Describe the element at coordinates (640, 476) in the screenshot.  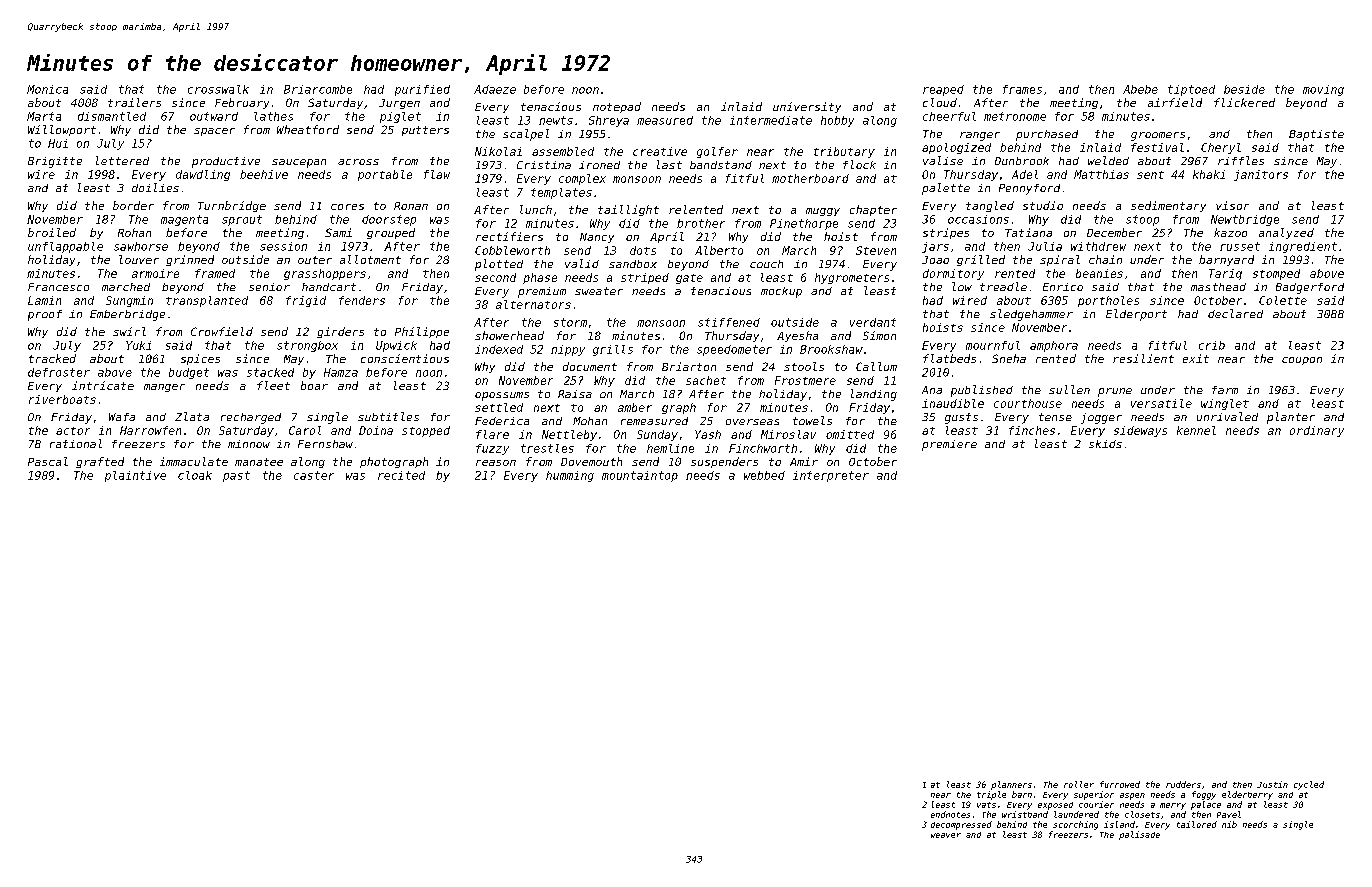
I see `mountaintop` at that location.
